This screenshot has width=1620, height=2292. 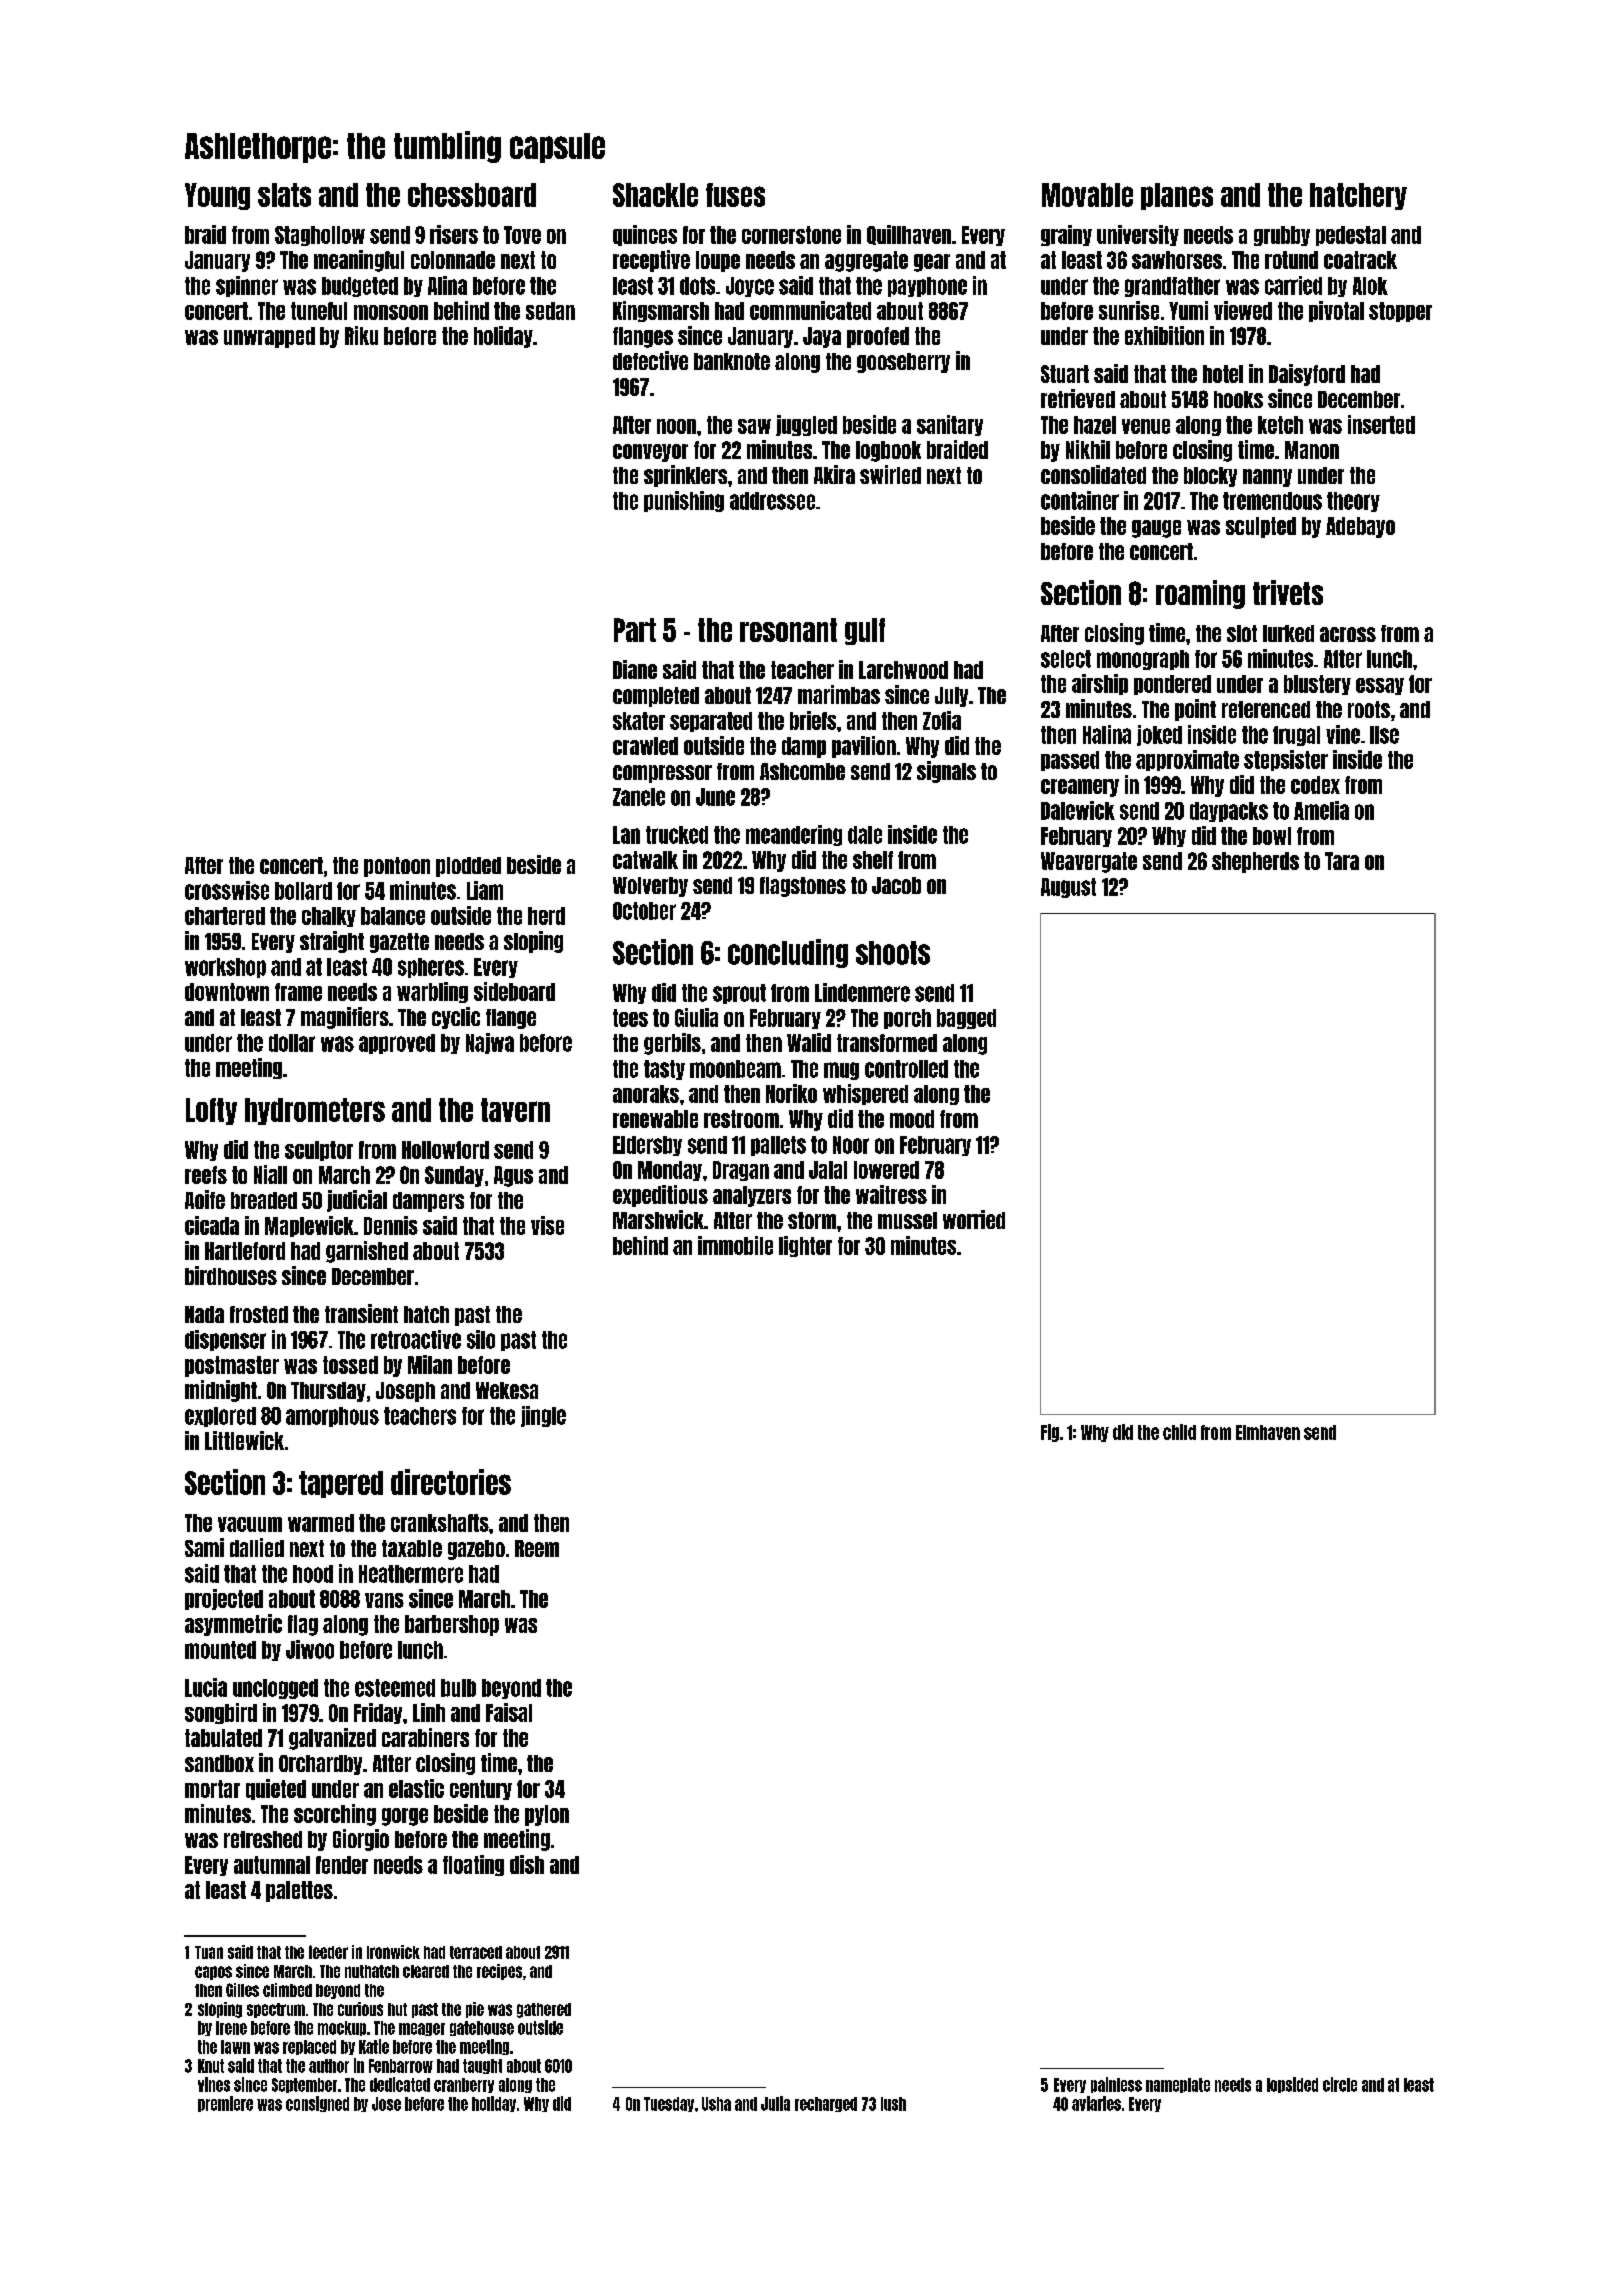 What do you see at coordinates (397, 867) in the screenshot?
I see `pontoon` at bounding box center [397, 867].
